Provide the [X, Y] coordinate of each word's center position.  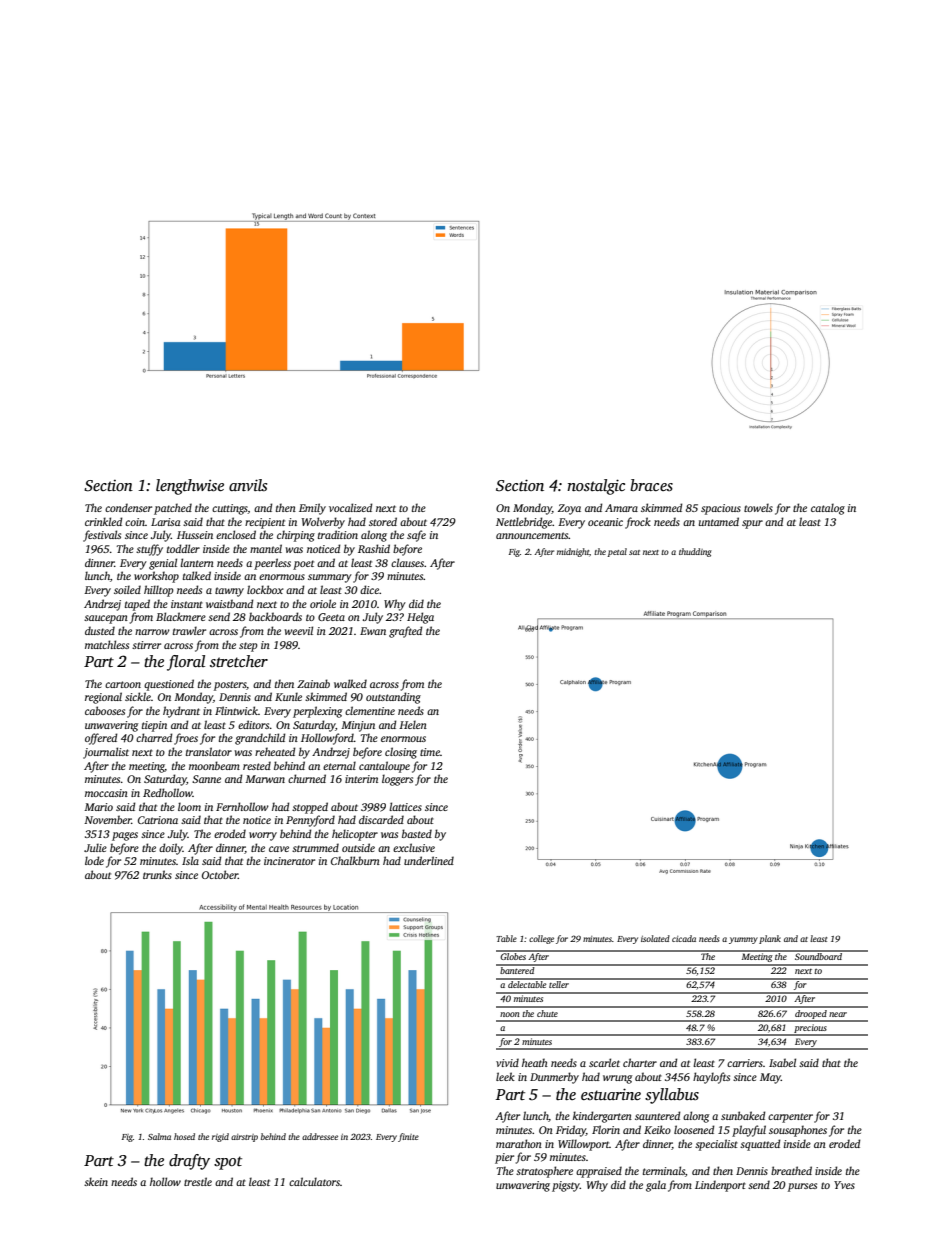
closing [401, 753]
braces [651, 485]
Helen [413, 724]
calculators [314, 1181]
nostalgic [596, 487]
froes [186, 739]
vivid [507, 1062]
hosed [184, 1136]
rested [257, 765]
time [430, 752]
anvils [248, 485]
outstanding [393, 698]
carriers [745, 1063]
